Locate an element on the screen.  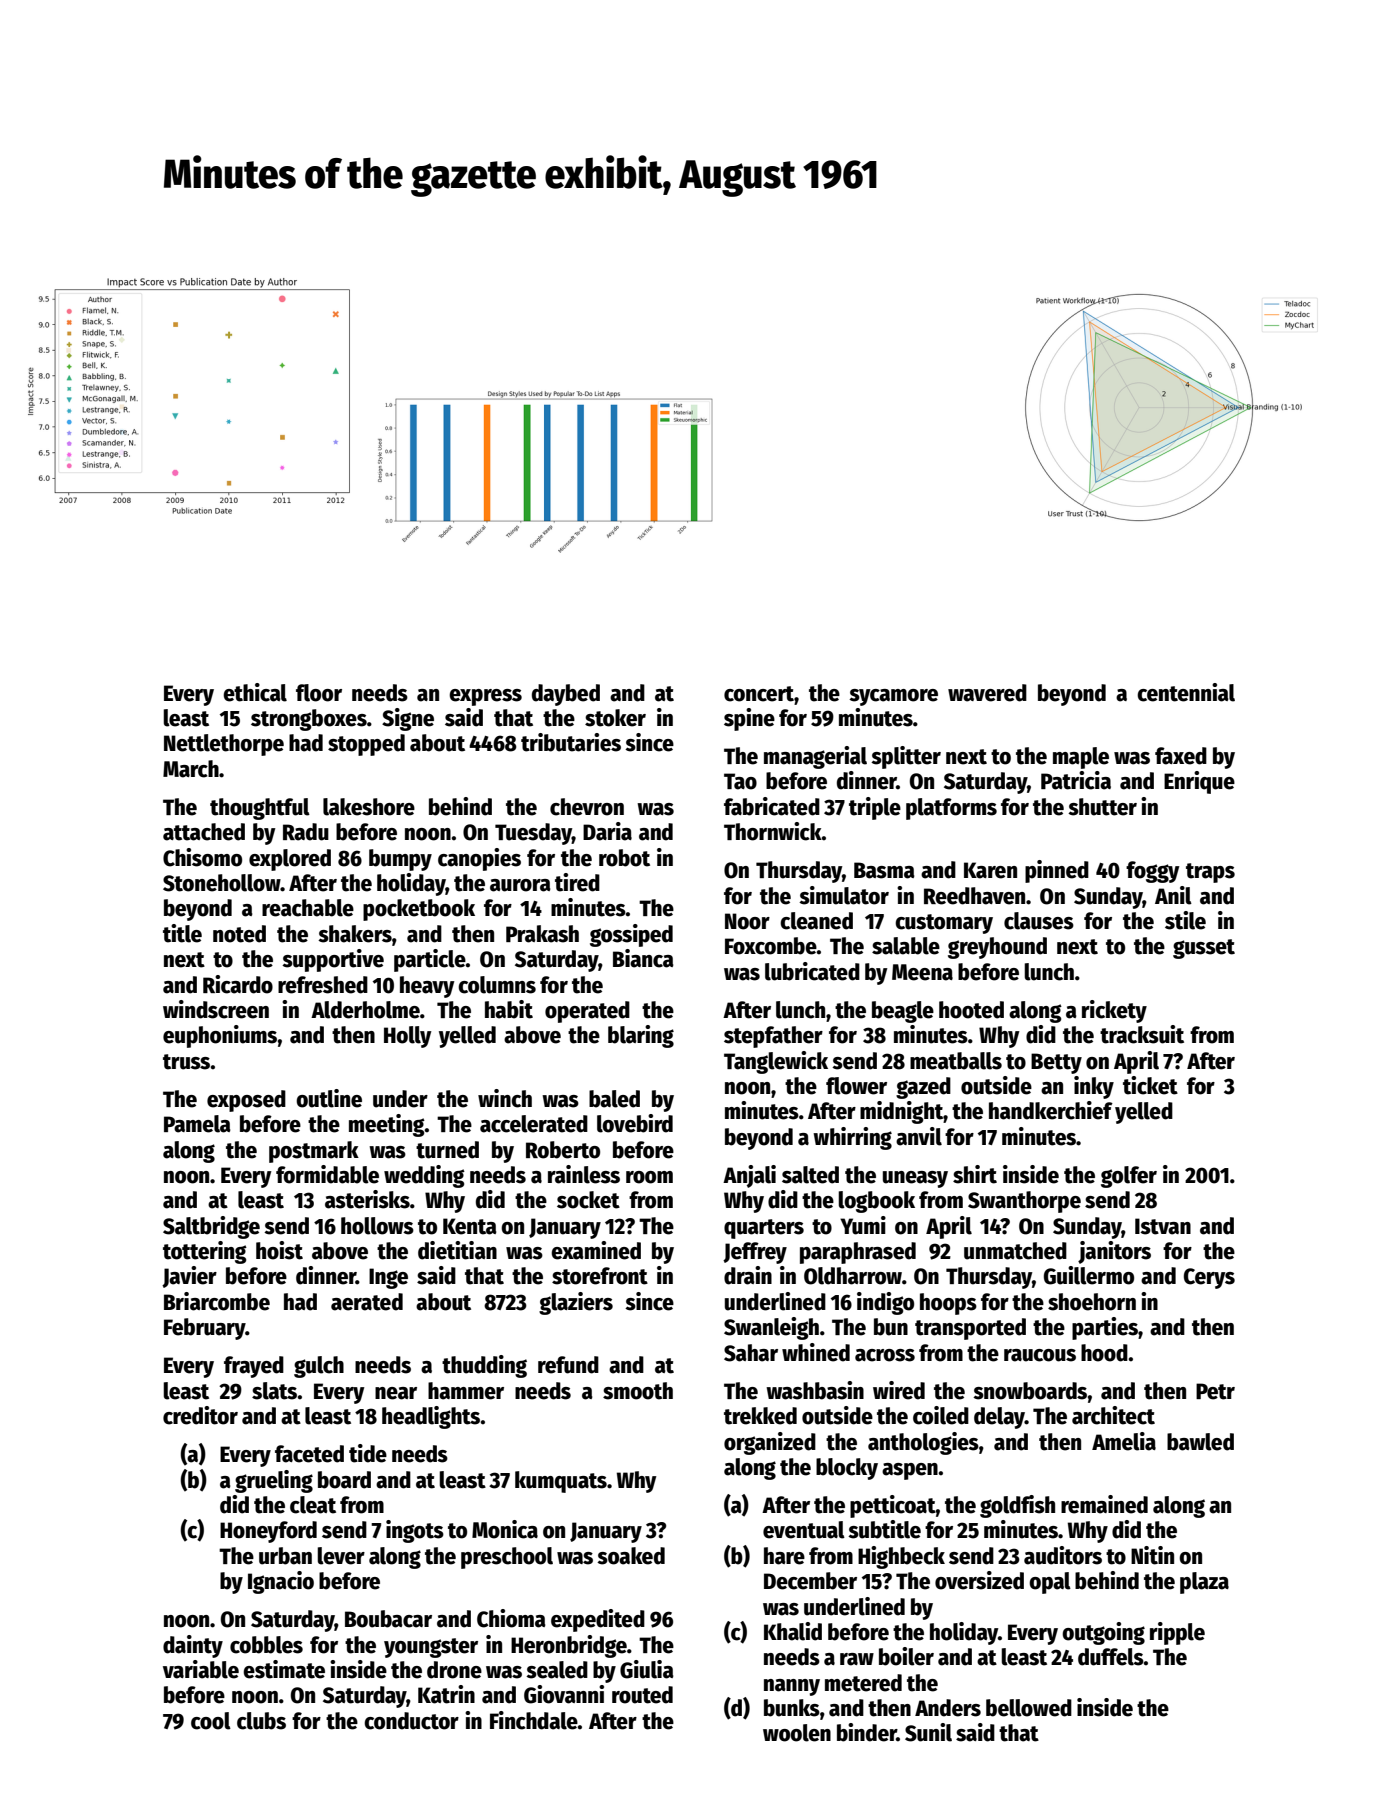
daybed is located at coordinates (566, 695).
